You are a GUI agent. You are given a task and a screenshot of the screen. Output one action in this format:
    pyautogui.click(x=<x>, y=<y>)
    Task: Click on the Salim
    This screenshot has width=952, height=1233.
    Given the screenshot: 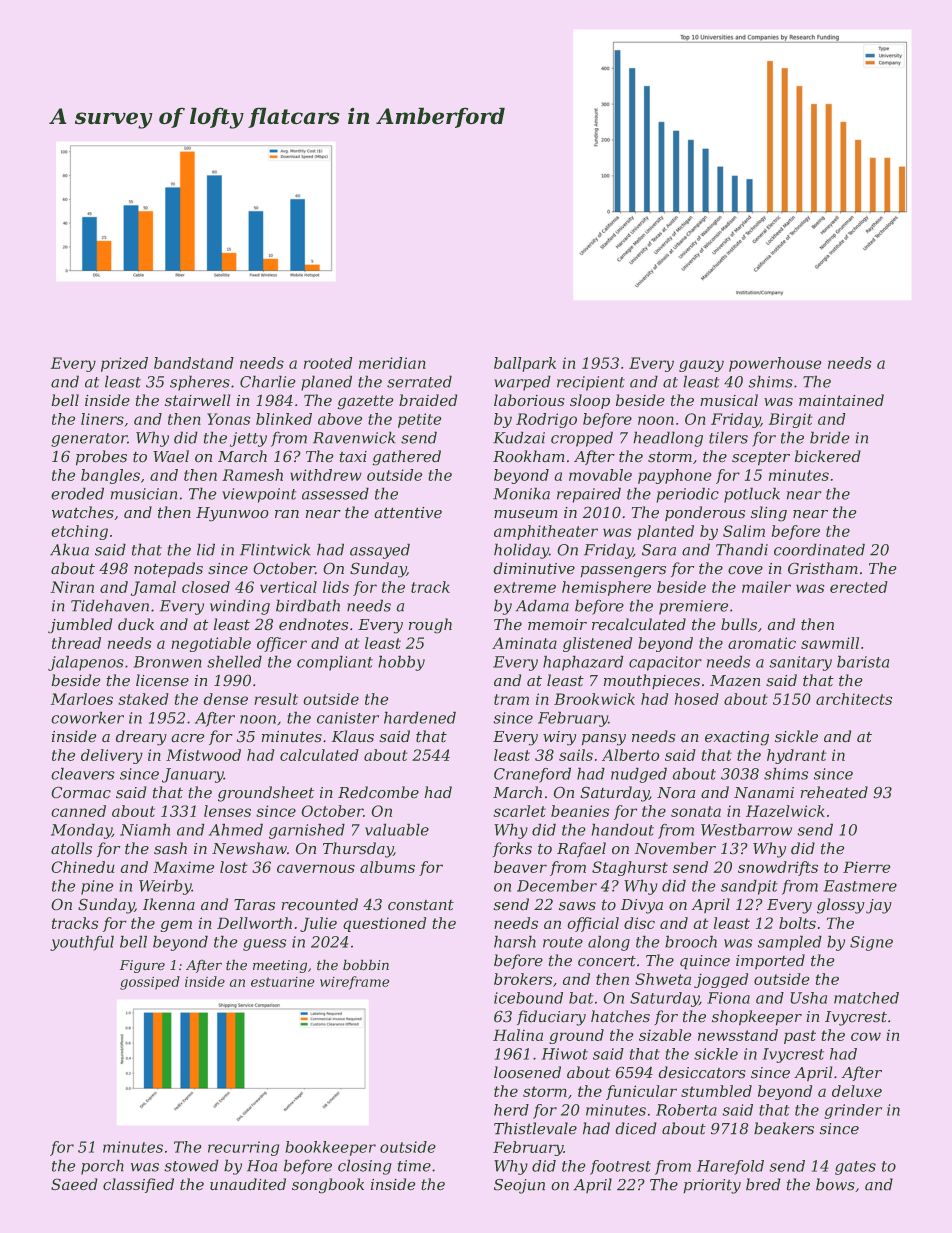 What is the action you would take?
    pyautogui.click(x=744, y=531)
